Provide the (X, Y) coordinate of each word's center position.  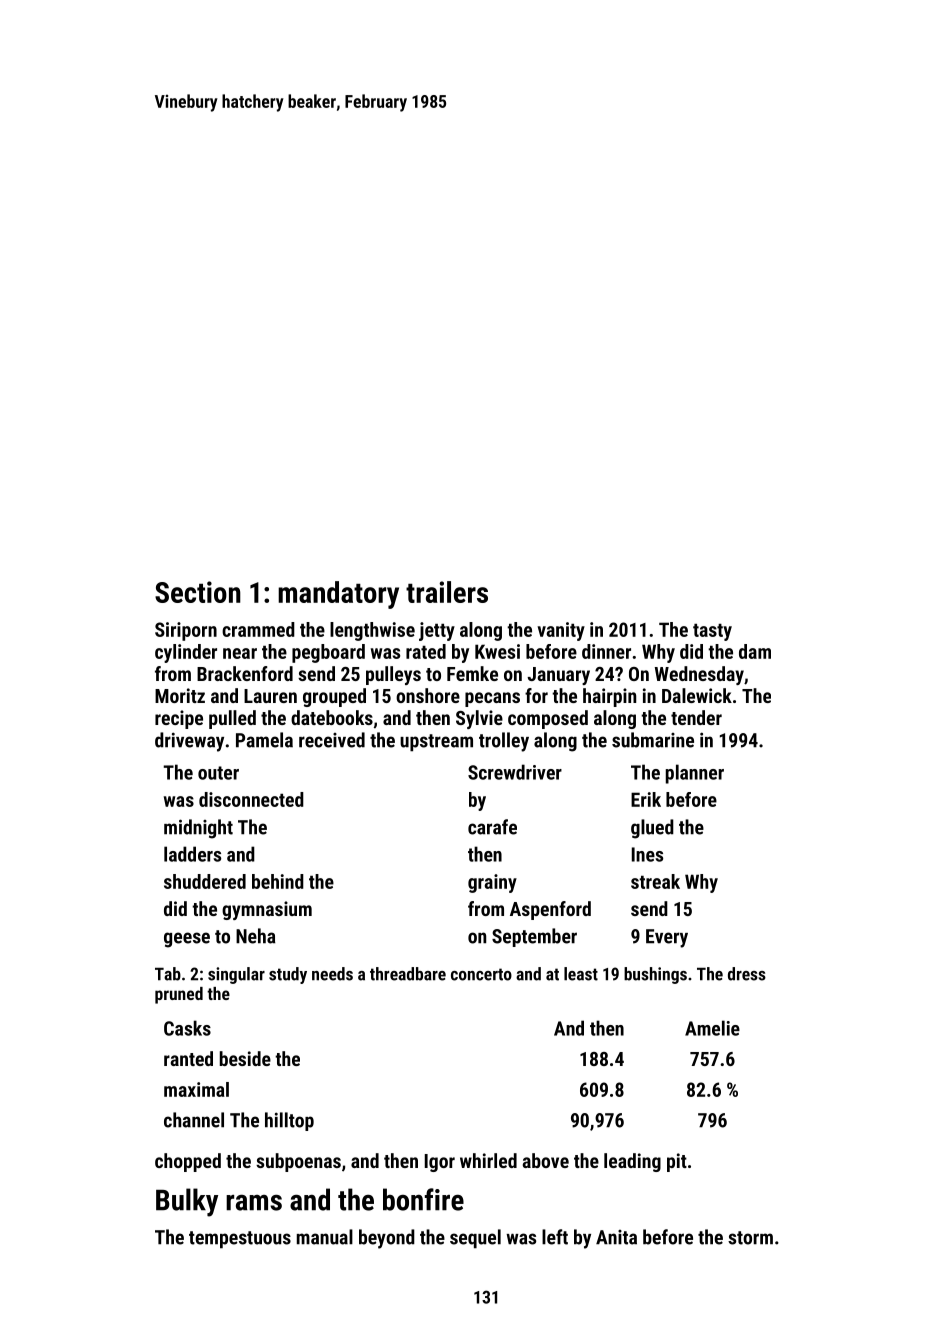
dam (755, 651)
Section (198, 592)
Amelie (712, 1028)
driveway (189, 742)
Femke (472, 673)
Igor (440, 1163)
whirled (488, 1160)
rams (254, 1203)
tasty (712, 632)
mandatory (338, 595)
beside (245, 1058)
